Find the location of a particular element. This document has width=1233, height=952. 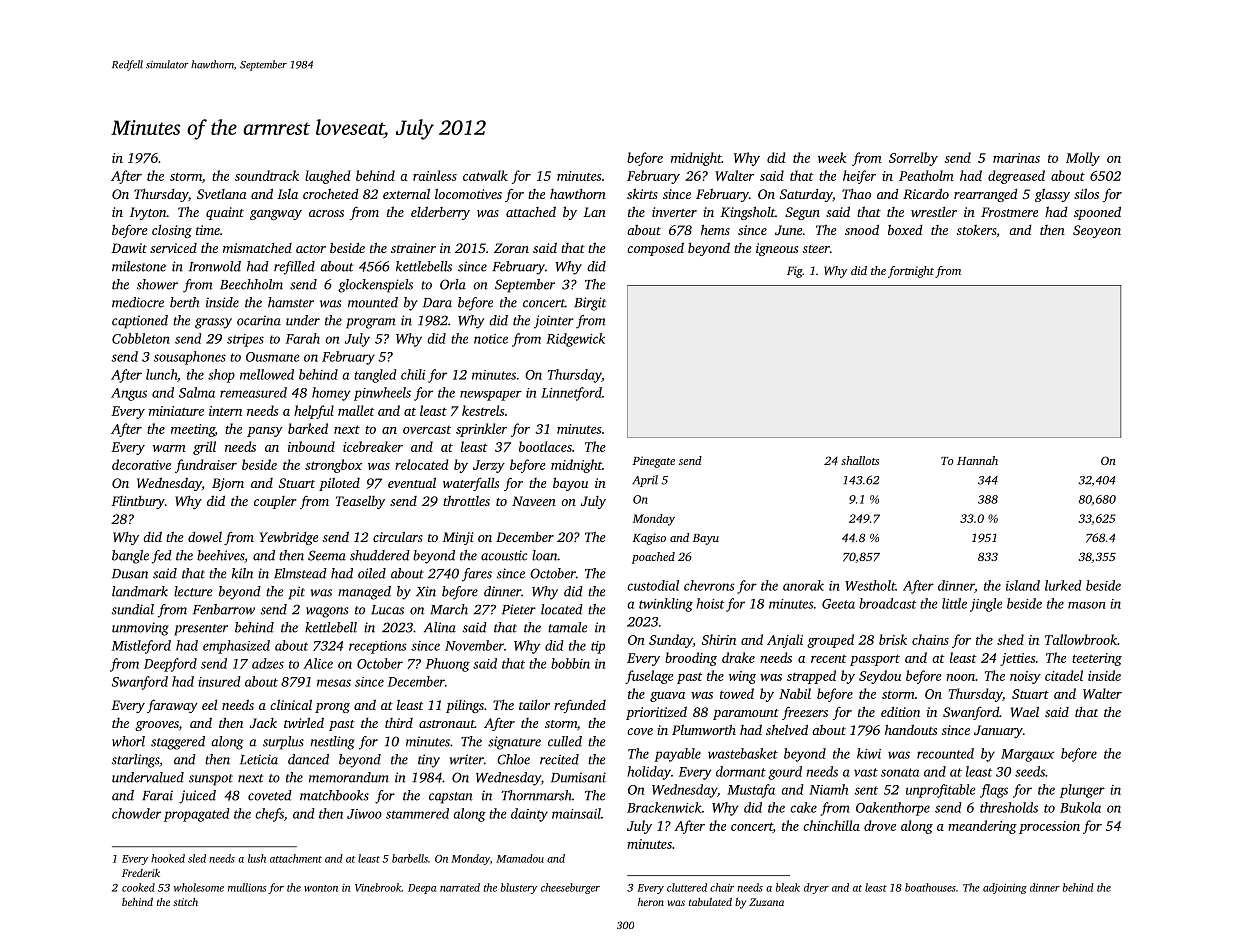

Svetlana is located at coordinates (222, 194).
